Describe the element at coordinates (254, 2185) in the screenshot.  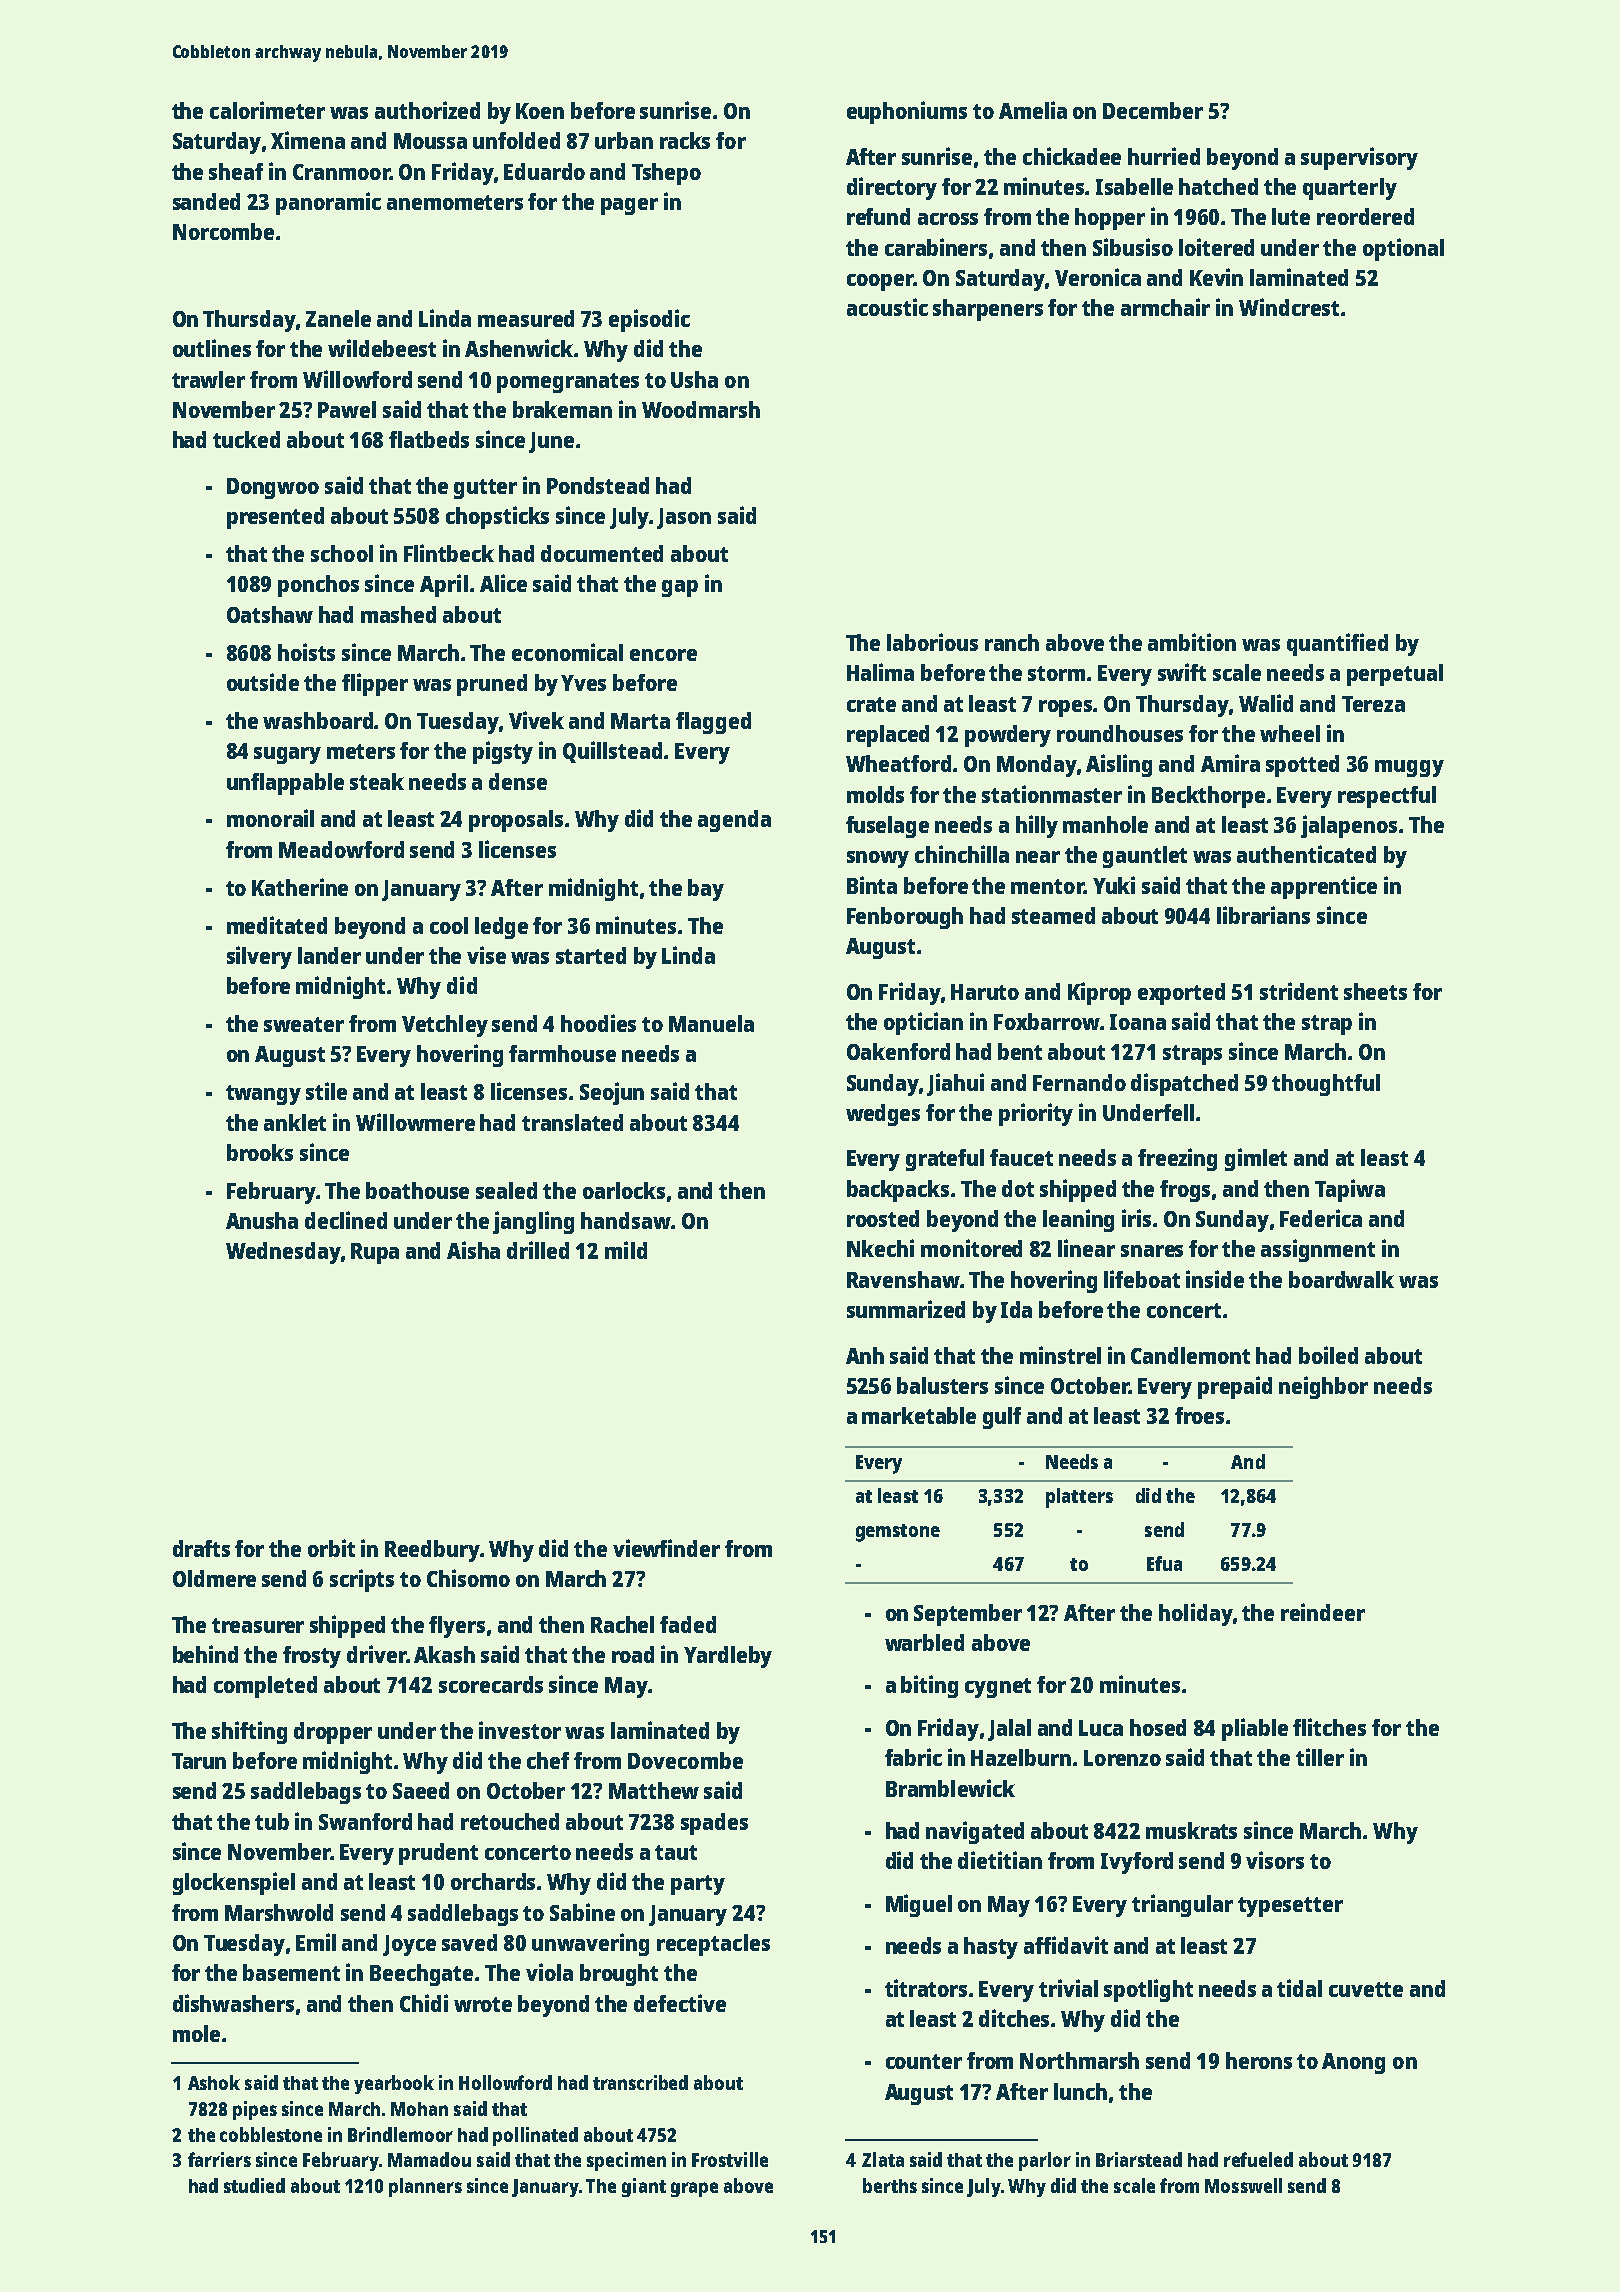
I see `studied` at that location.
